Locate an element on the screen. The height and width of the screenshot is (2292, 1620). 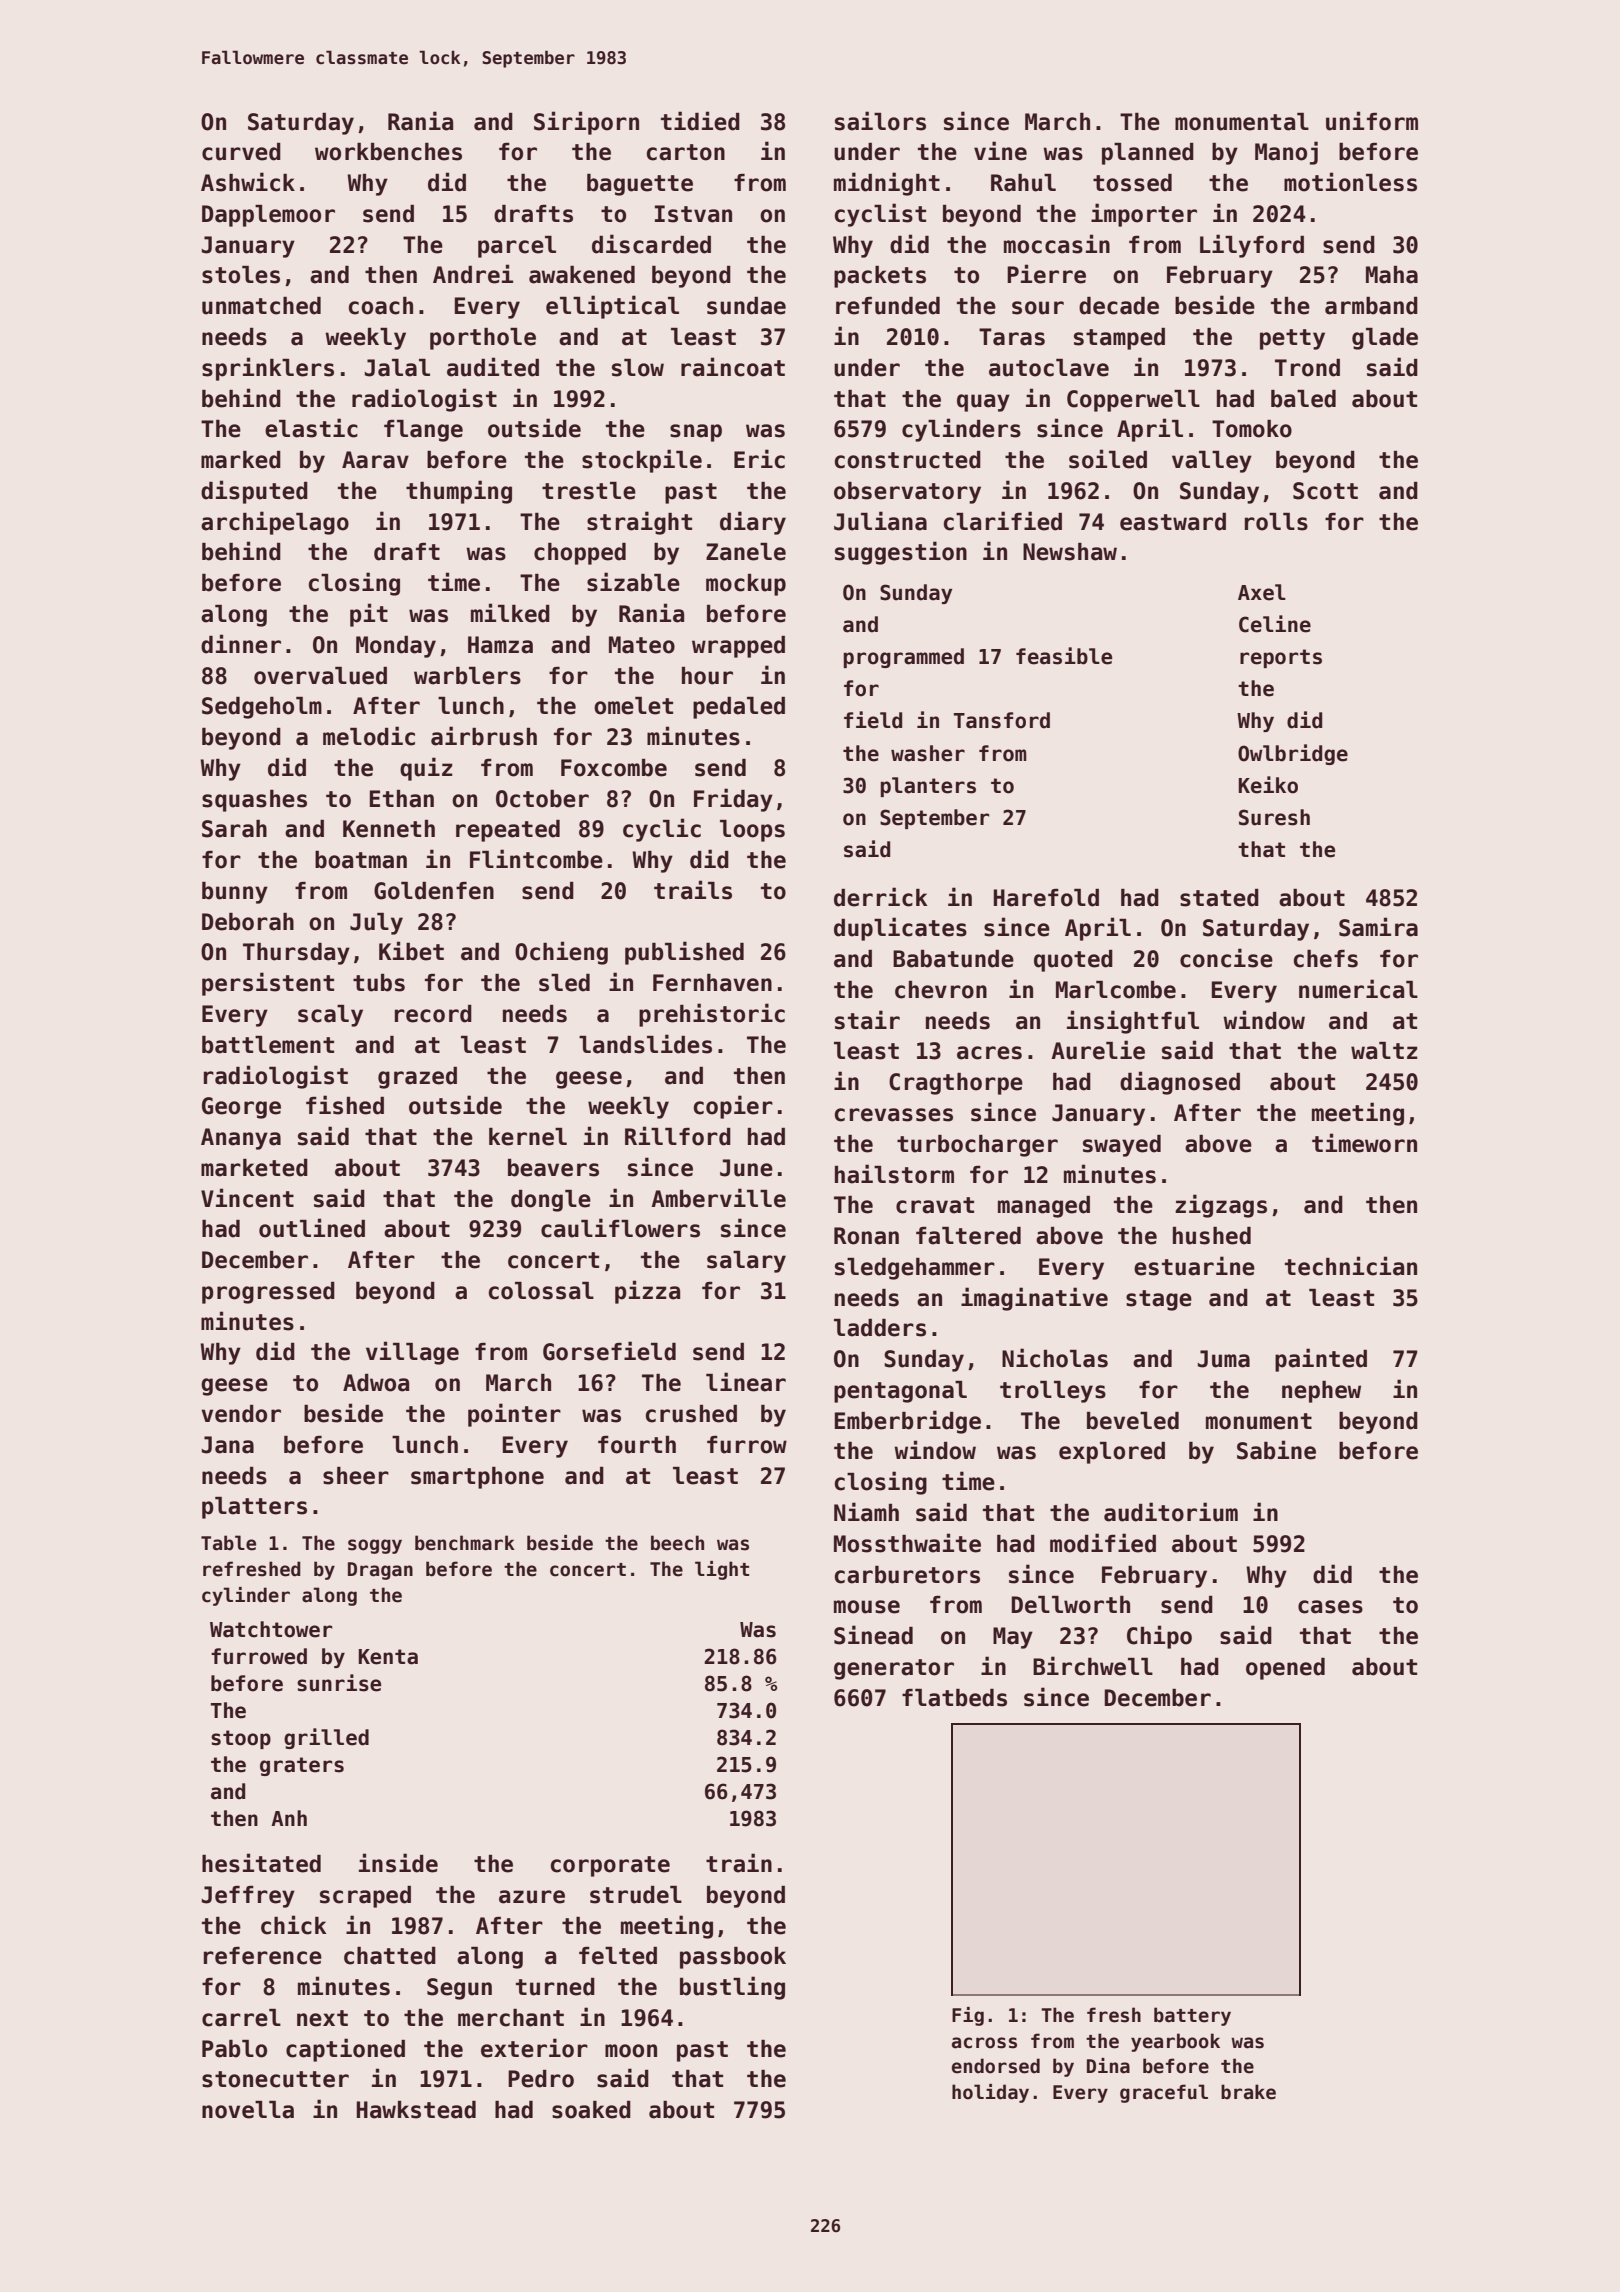
sizable is located at coordinates (633, 582).
